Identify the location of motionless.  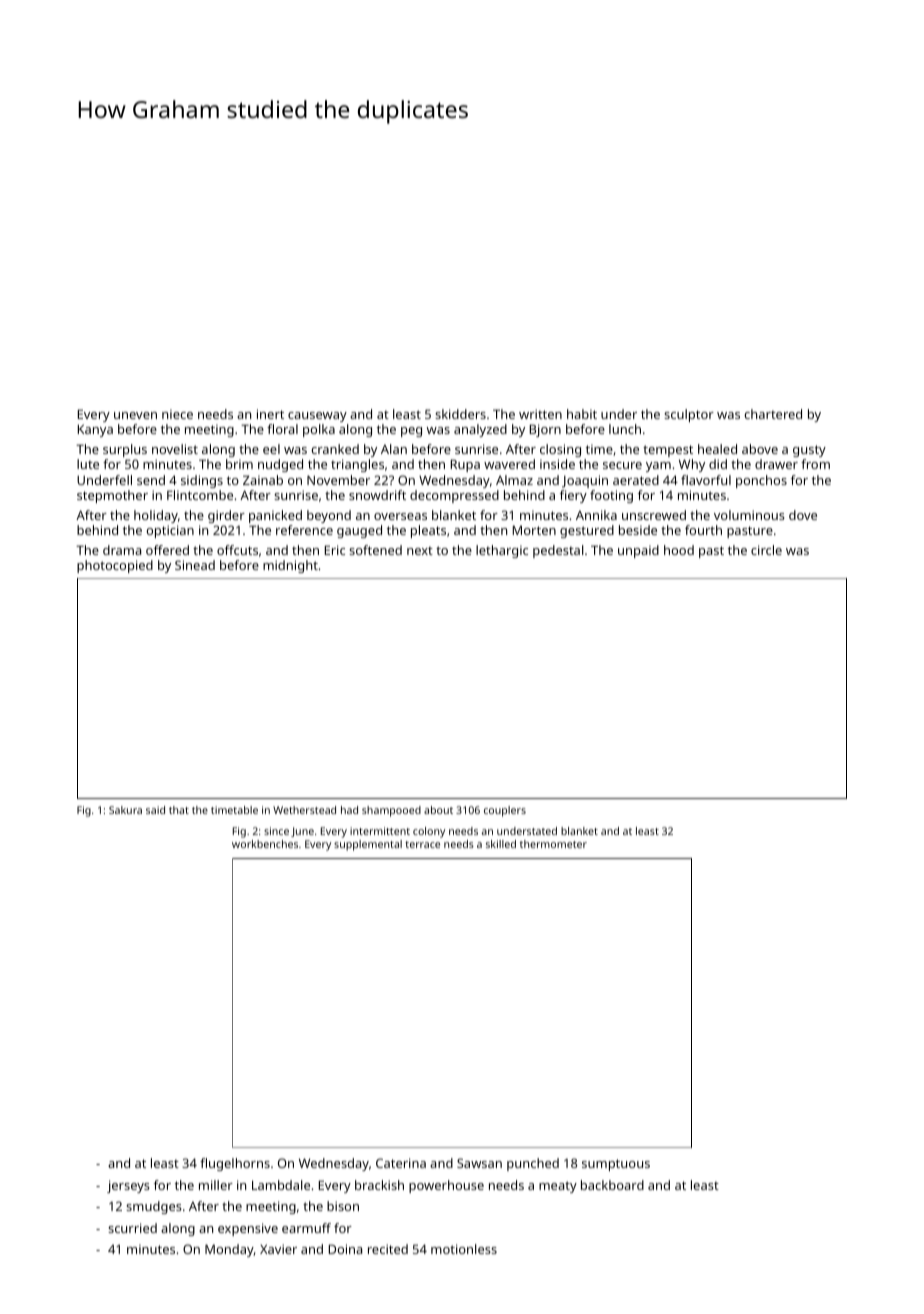
(464, 1249).
